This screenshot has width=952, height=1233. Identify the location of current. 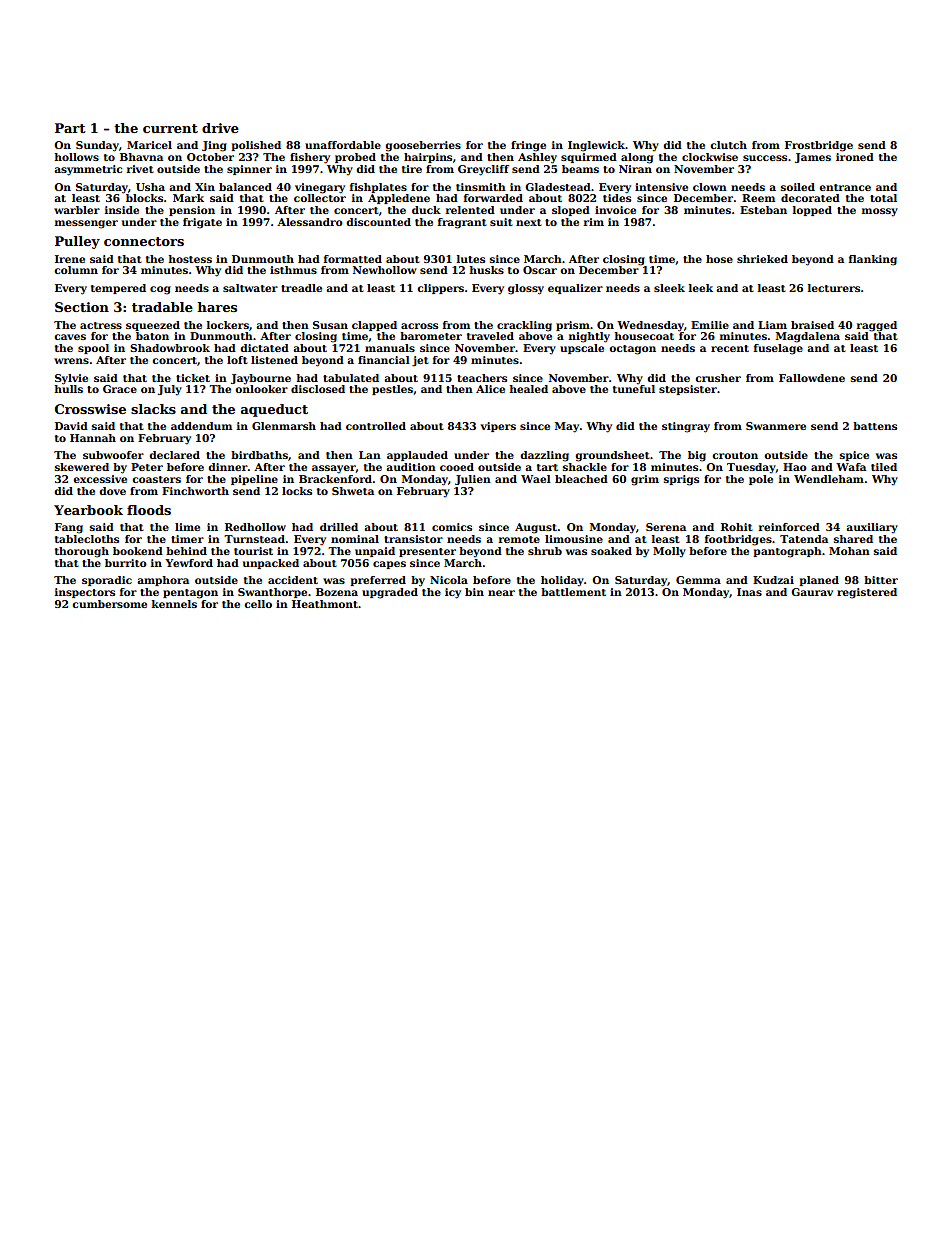
(170, 128).
